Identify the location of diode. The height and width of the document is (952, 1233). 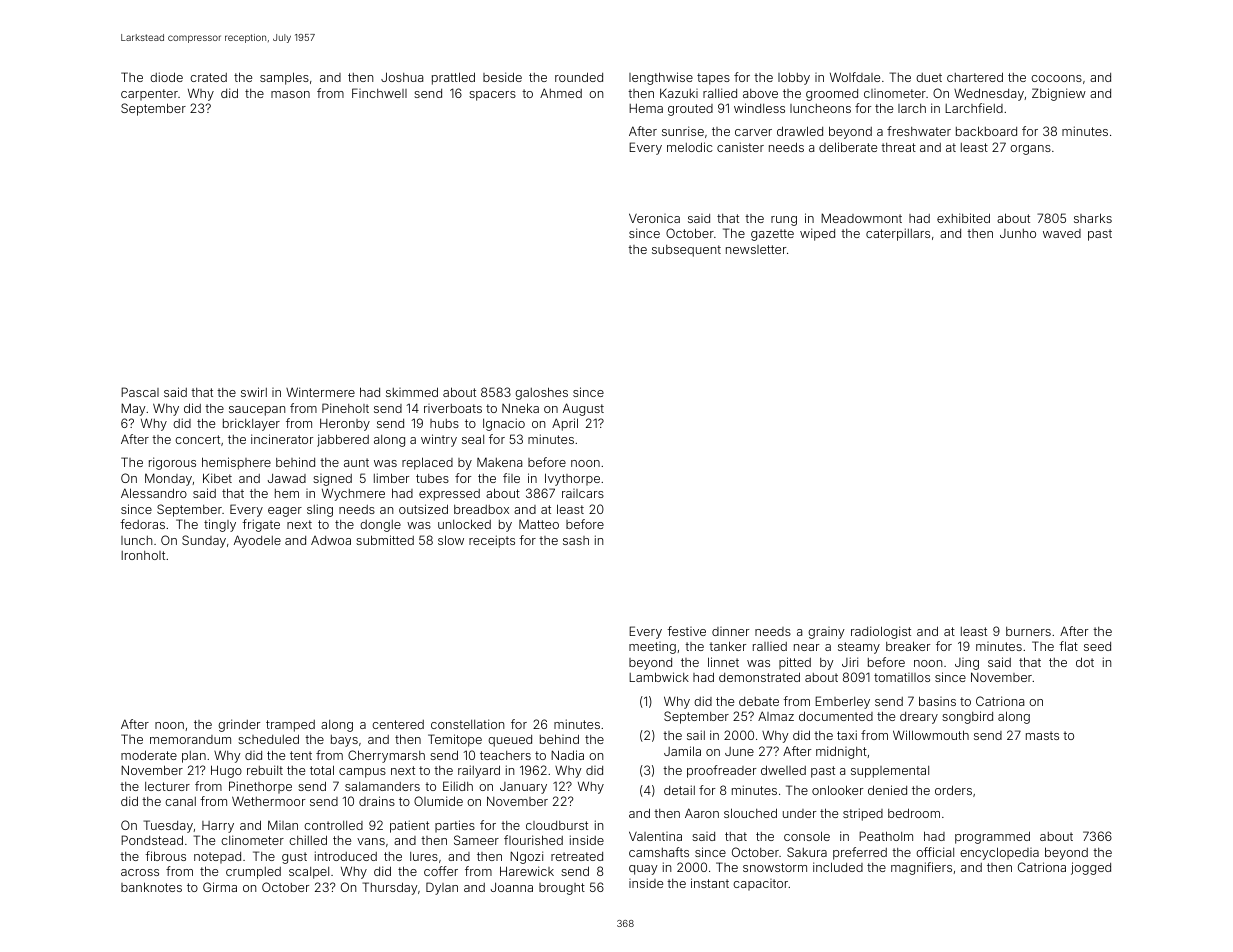
(166, 77).
